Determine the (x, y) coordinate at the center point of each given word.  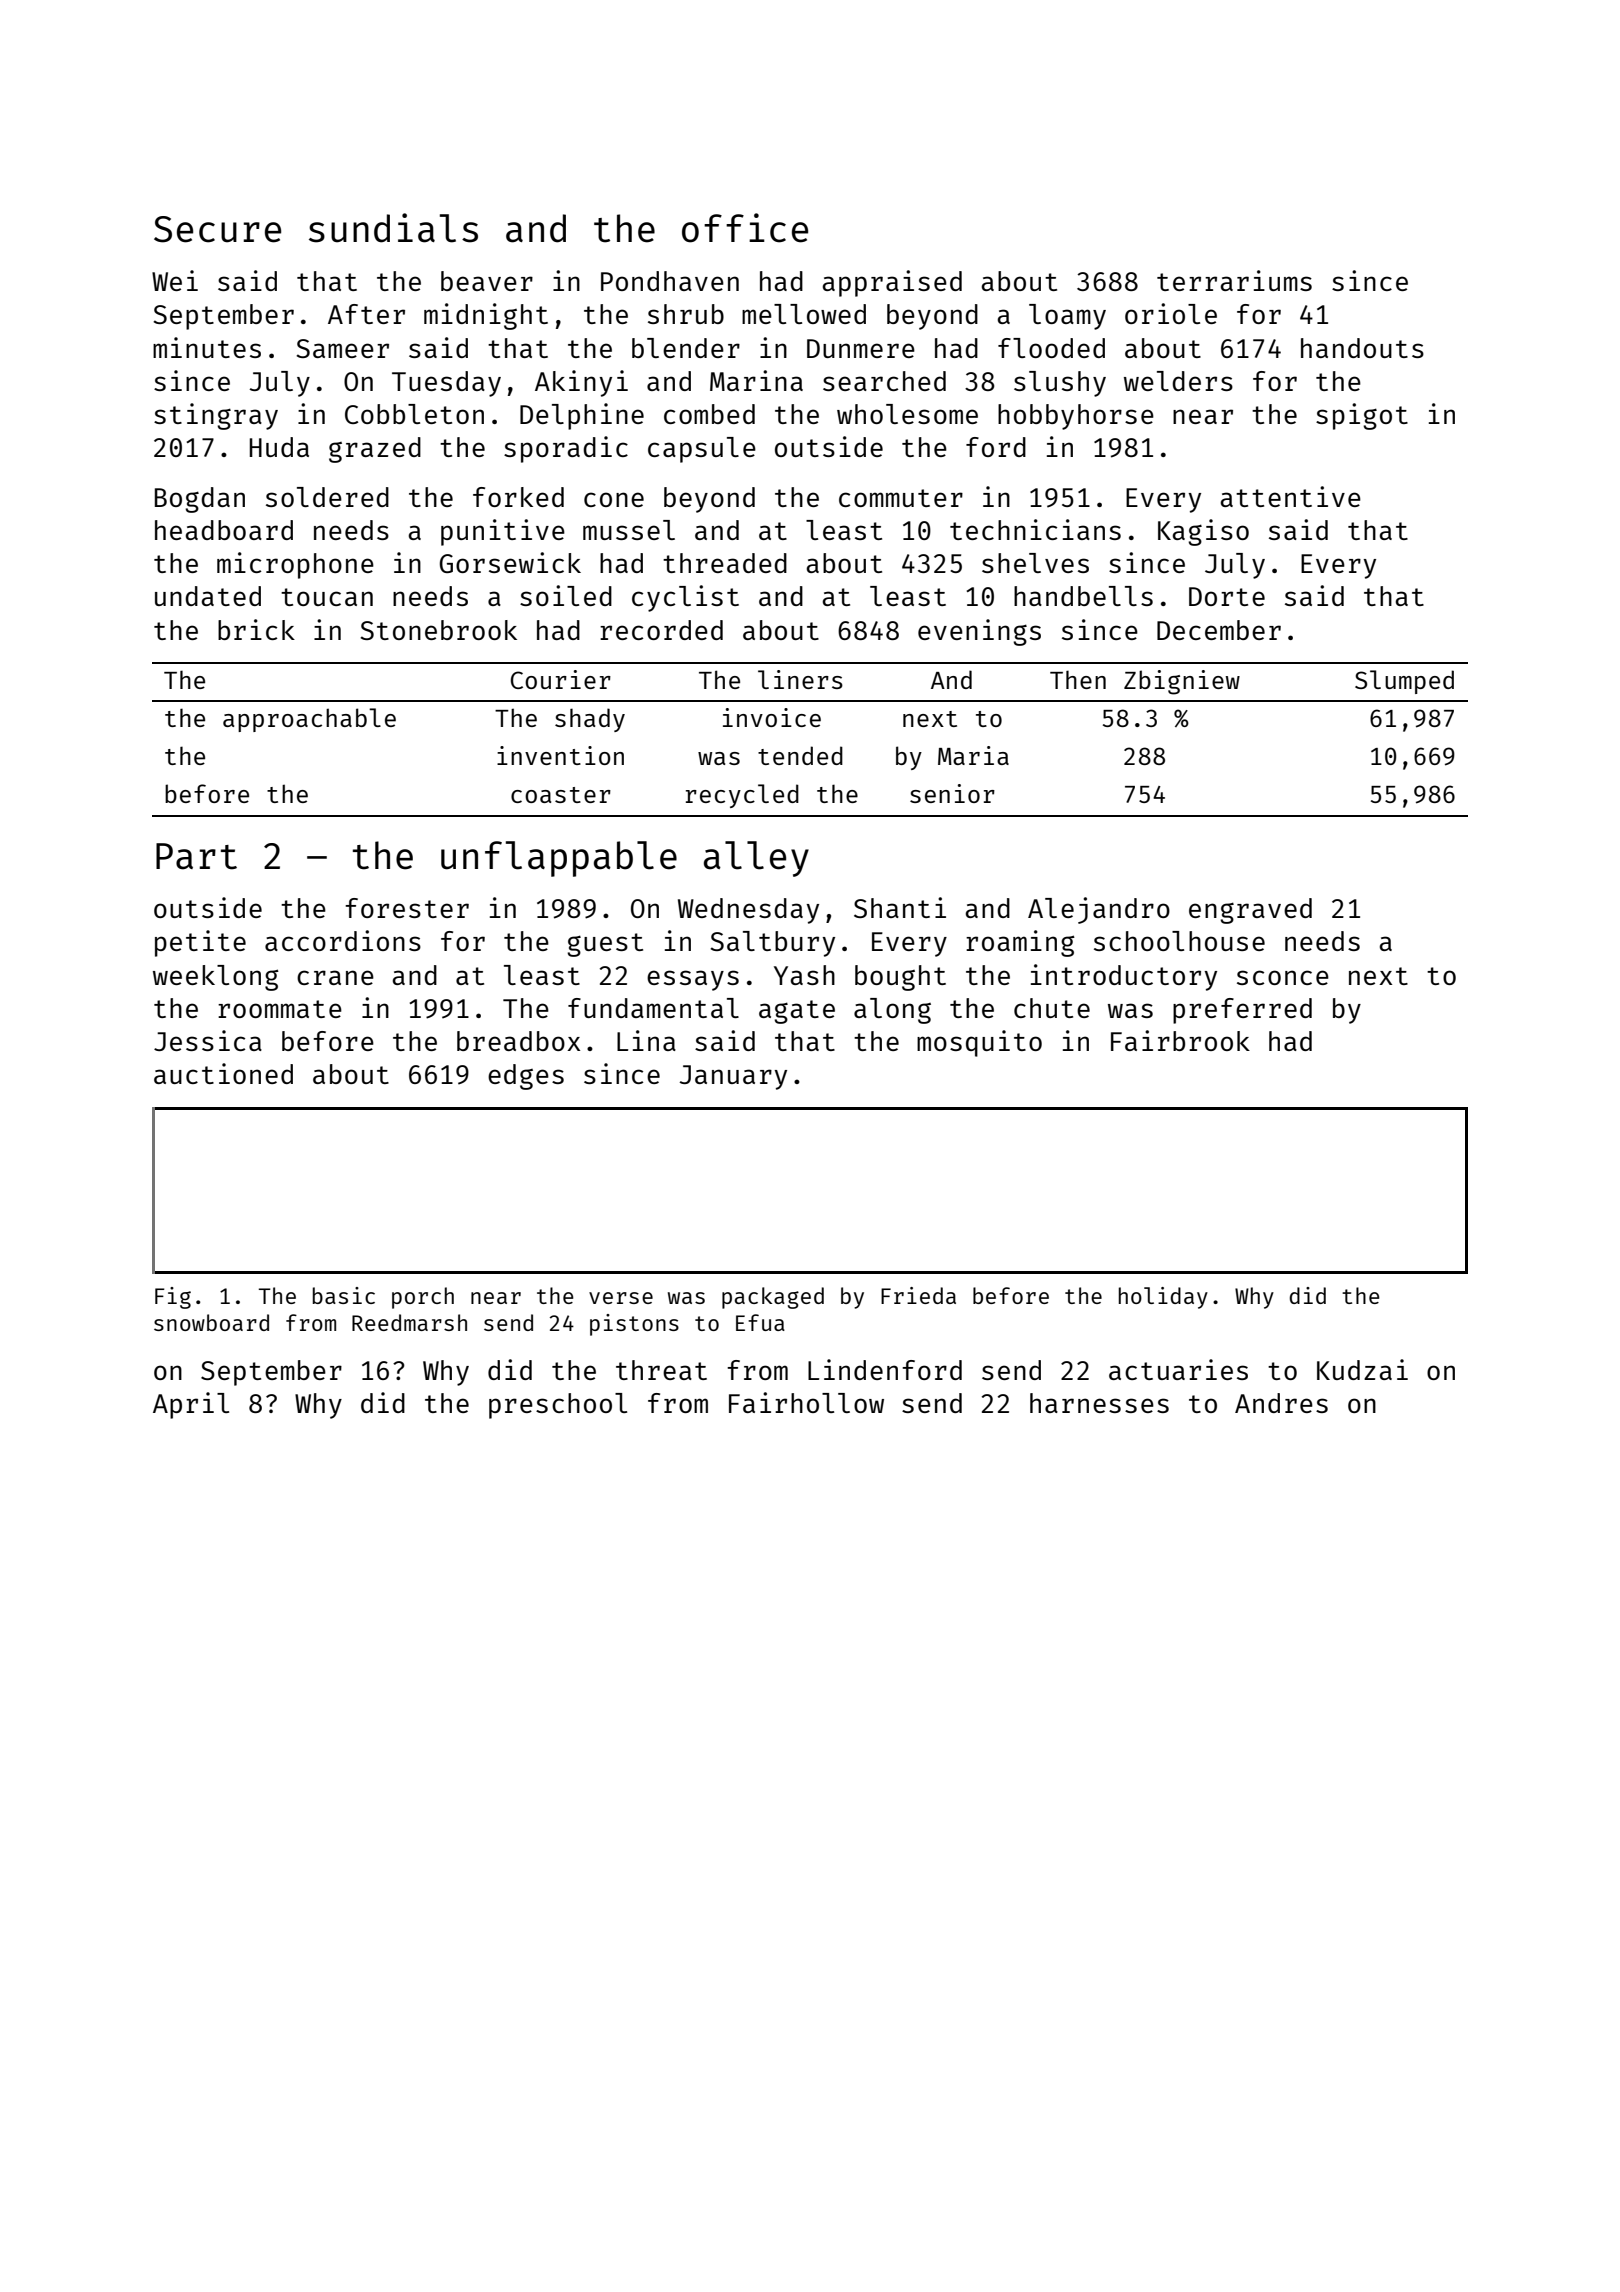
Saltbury (772, 944)
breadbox (518, 1041)
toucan (327, 597)
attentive (1291, 496)
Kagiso (1203, 532)
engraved (1250, 911)
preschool (558, 1406)
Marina (756, 380)
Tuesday (446, 384)
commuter (901, 498)
